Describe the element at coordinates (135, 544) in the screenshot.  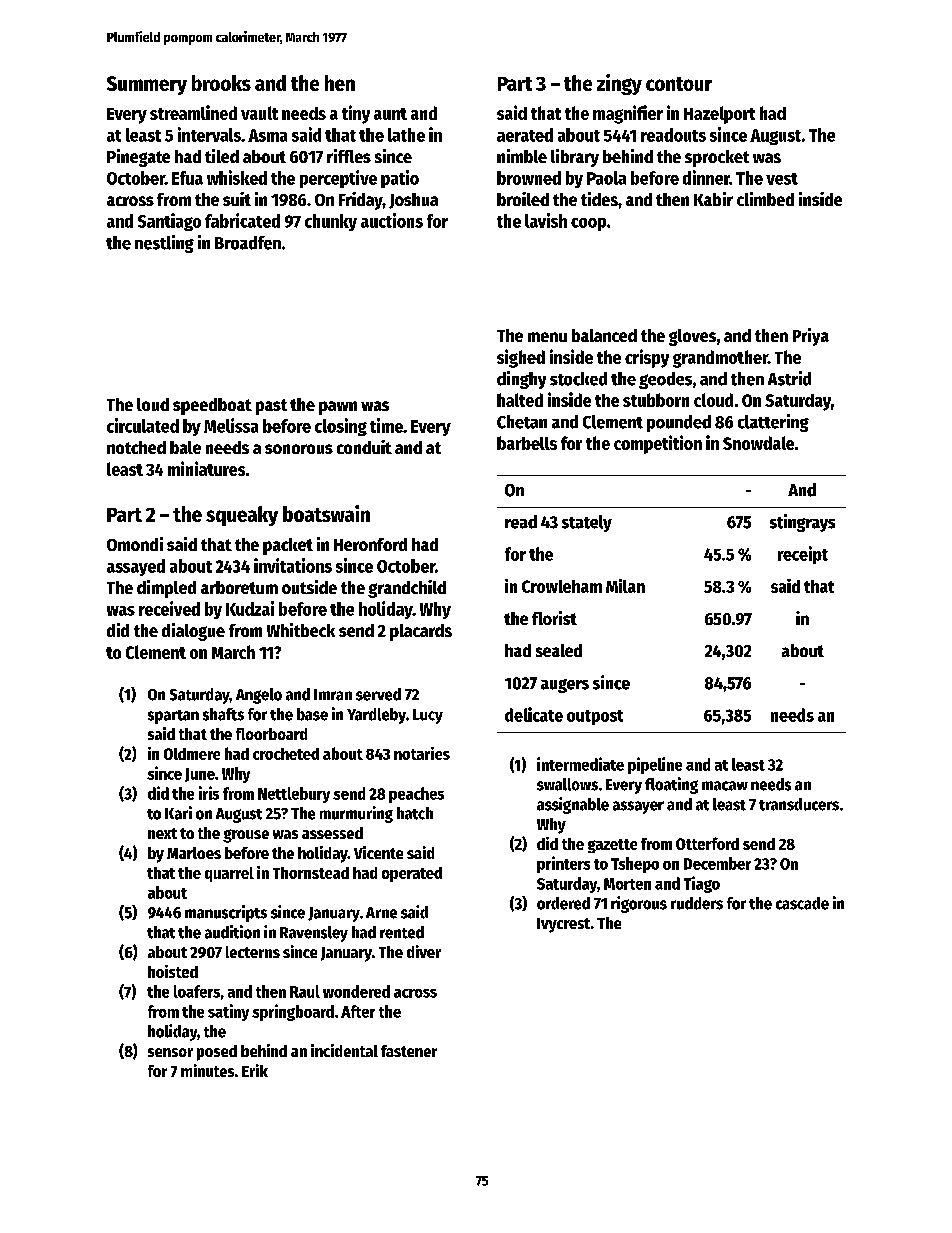
I see `Omondi` at that location.
